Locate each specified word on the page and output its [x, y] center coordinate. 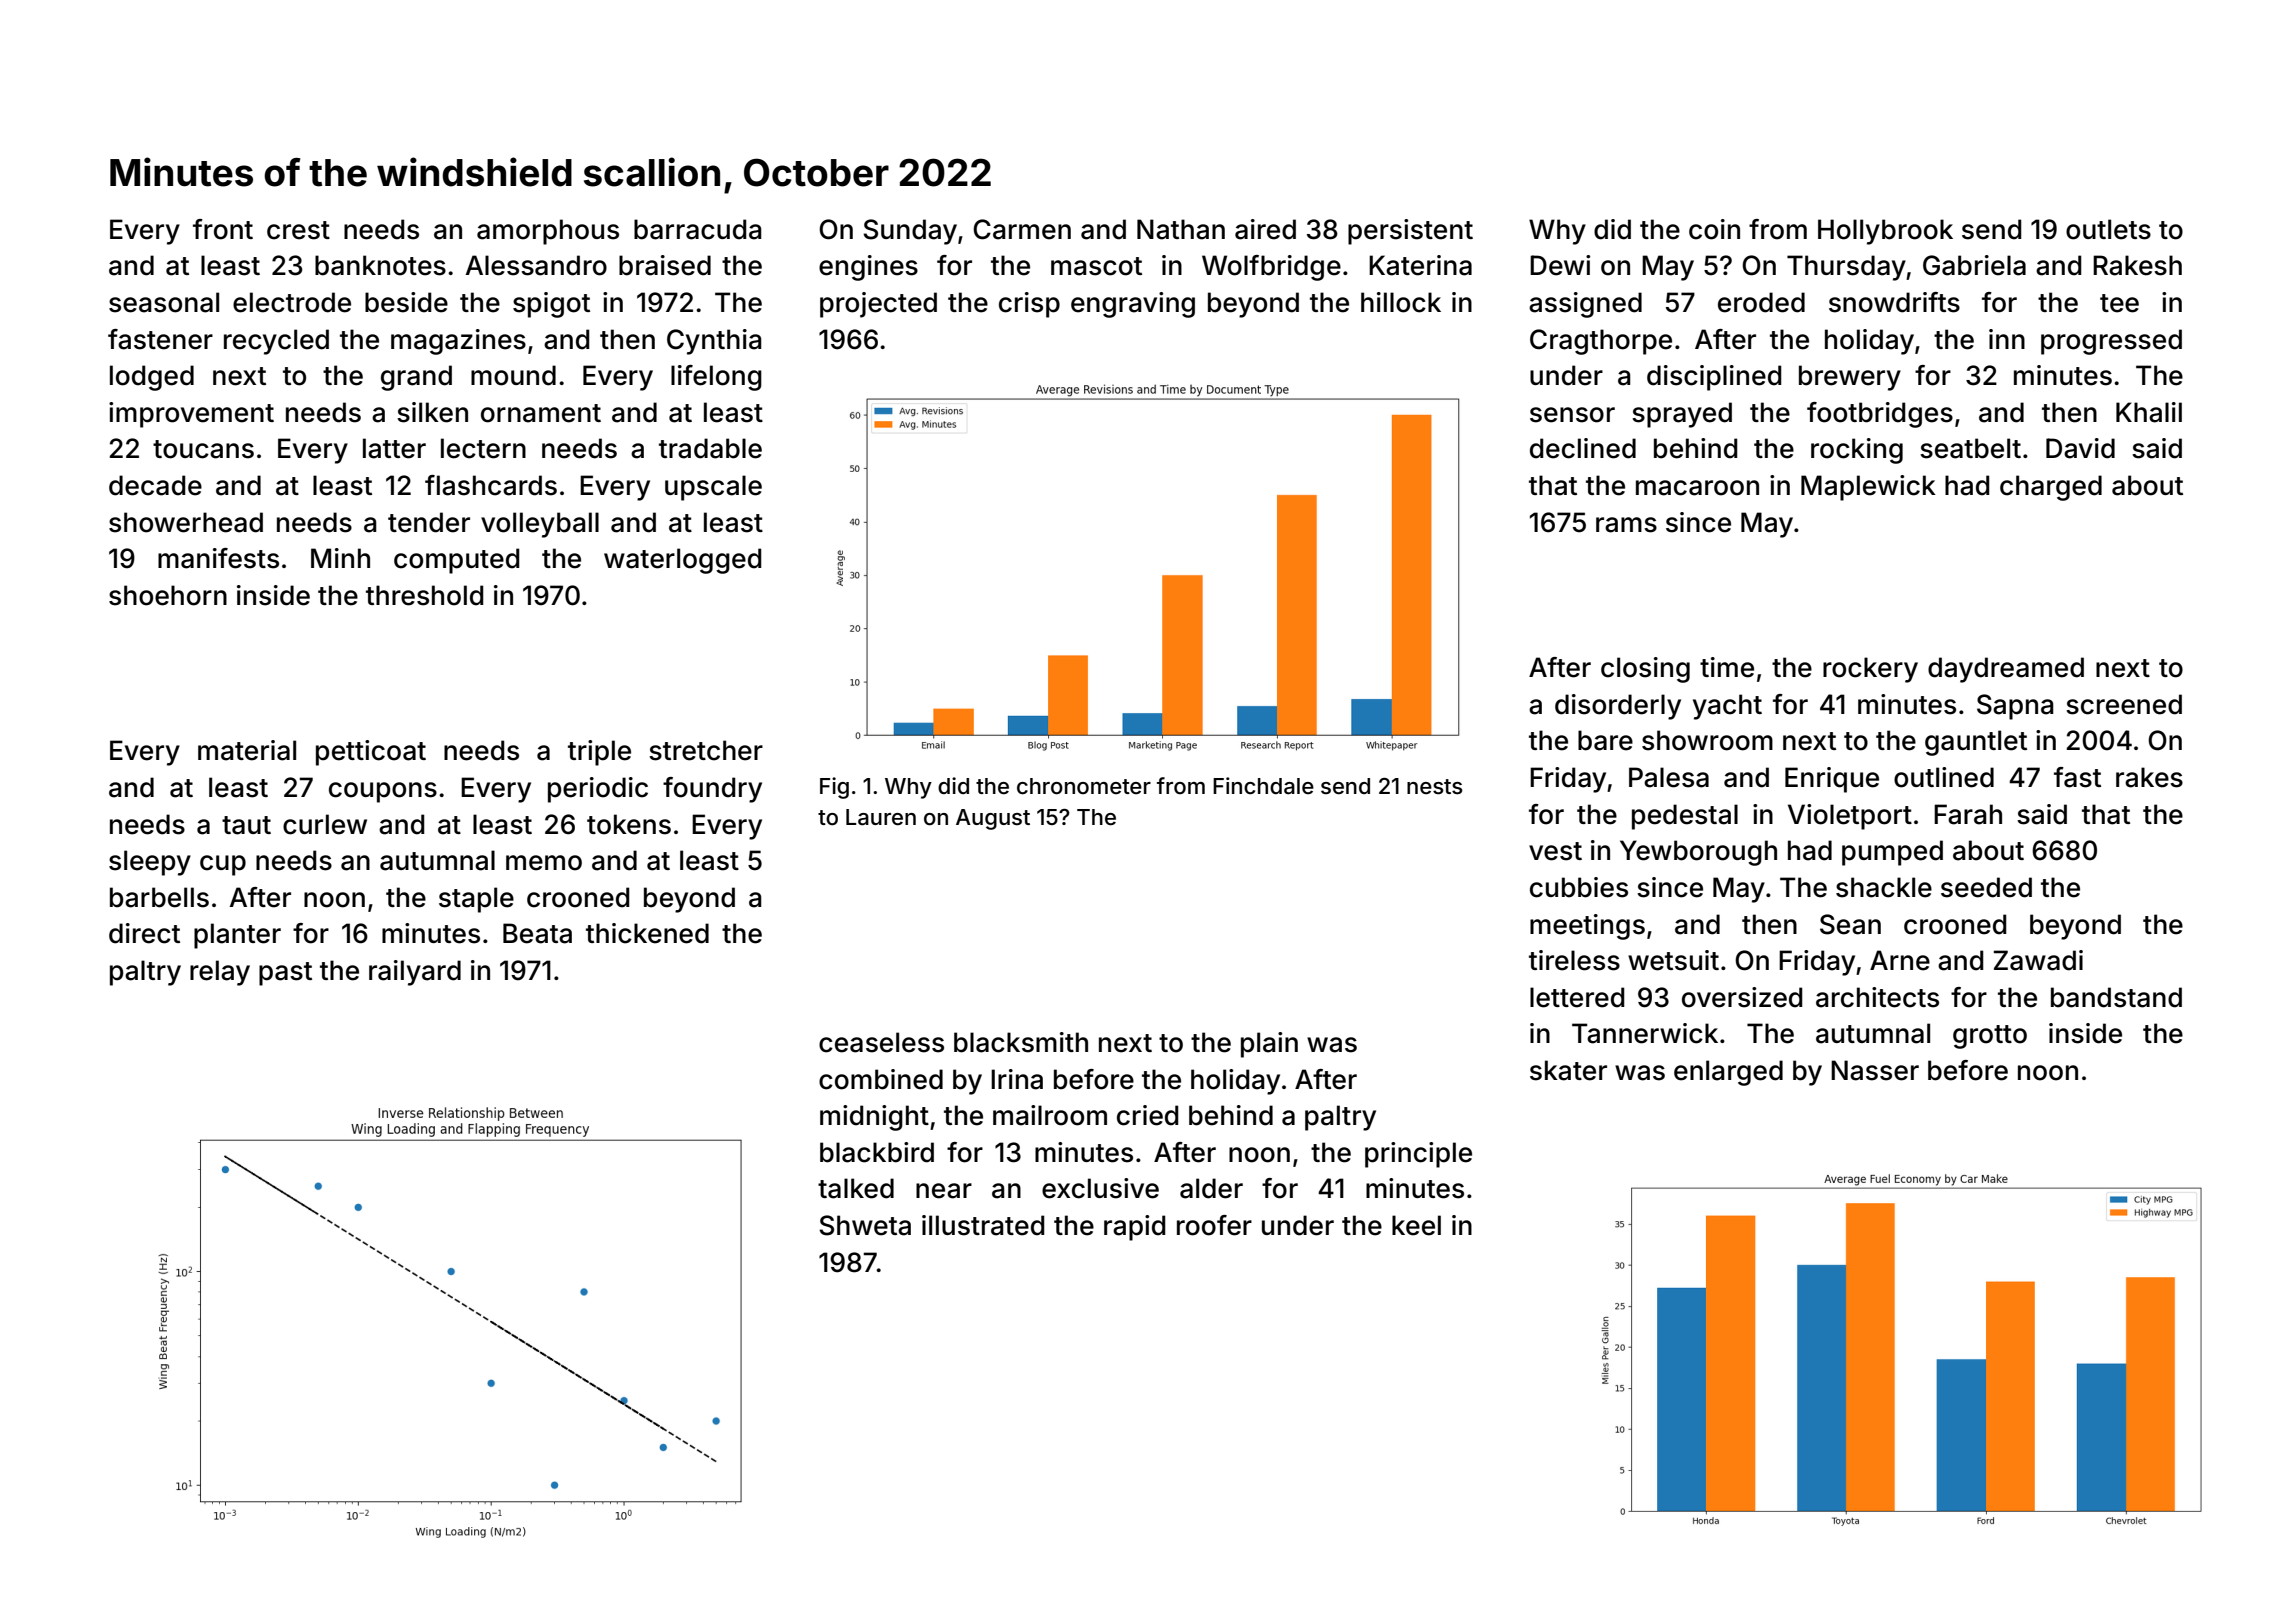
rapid [1135, 1228]
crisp [1029, 305]
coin [1714, 229]
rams [1626, 525]
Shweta [865, 1225]
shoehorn [168, 595]
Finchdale [1263, 786]
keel [1416, 1225]
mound [513, 375]
